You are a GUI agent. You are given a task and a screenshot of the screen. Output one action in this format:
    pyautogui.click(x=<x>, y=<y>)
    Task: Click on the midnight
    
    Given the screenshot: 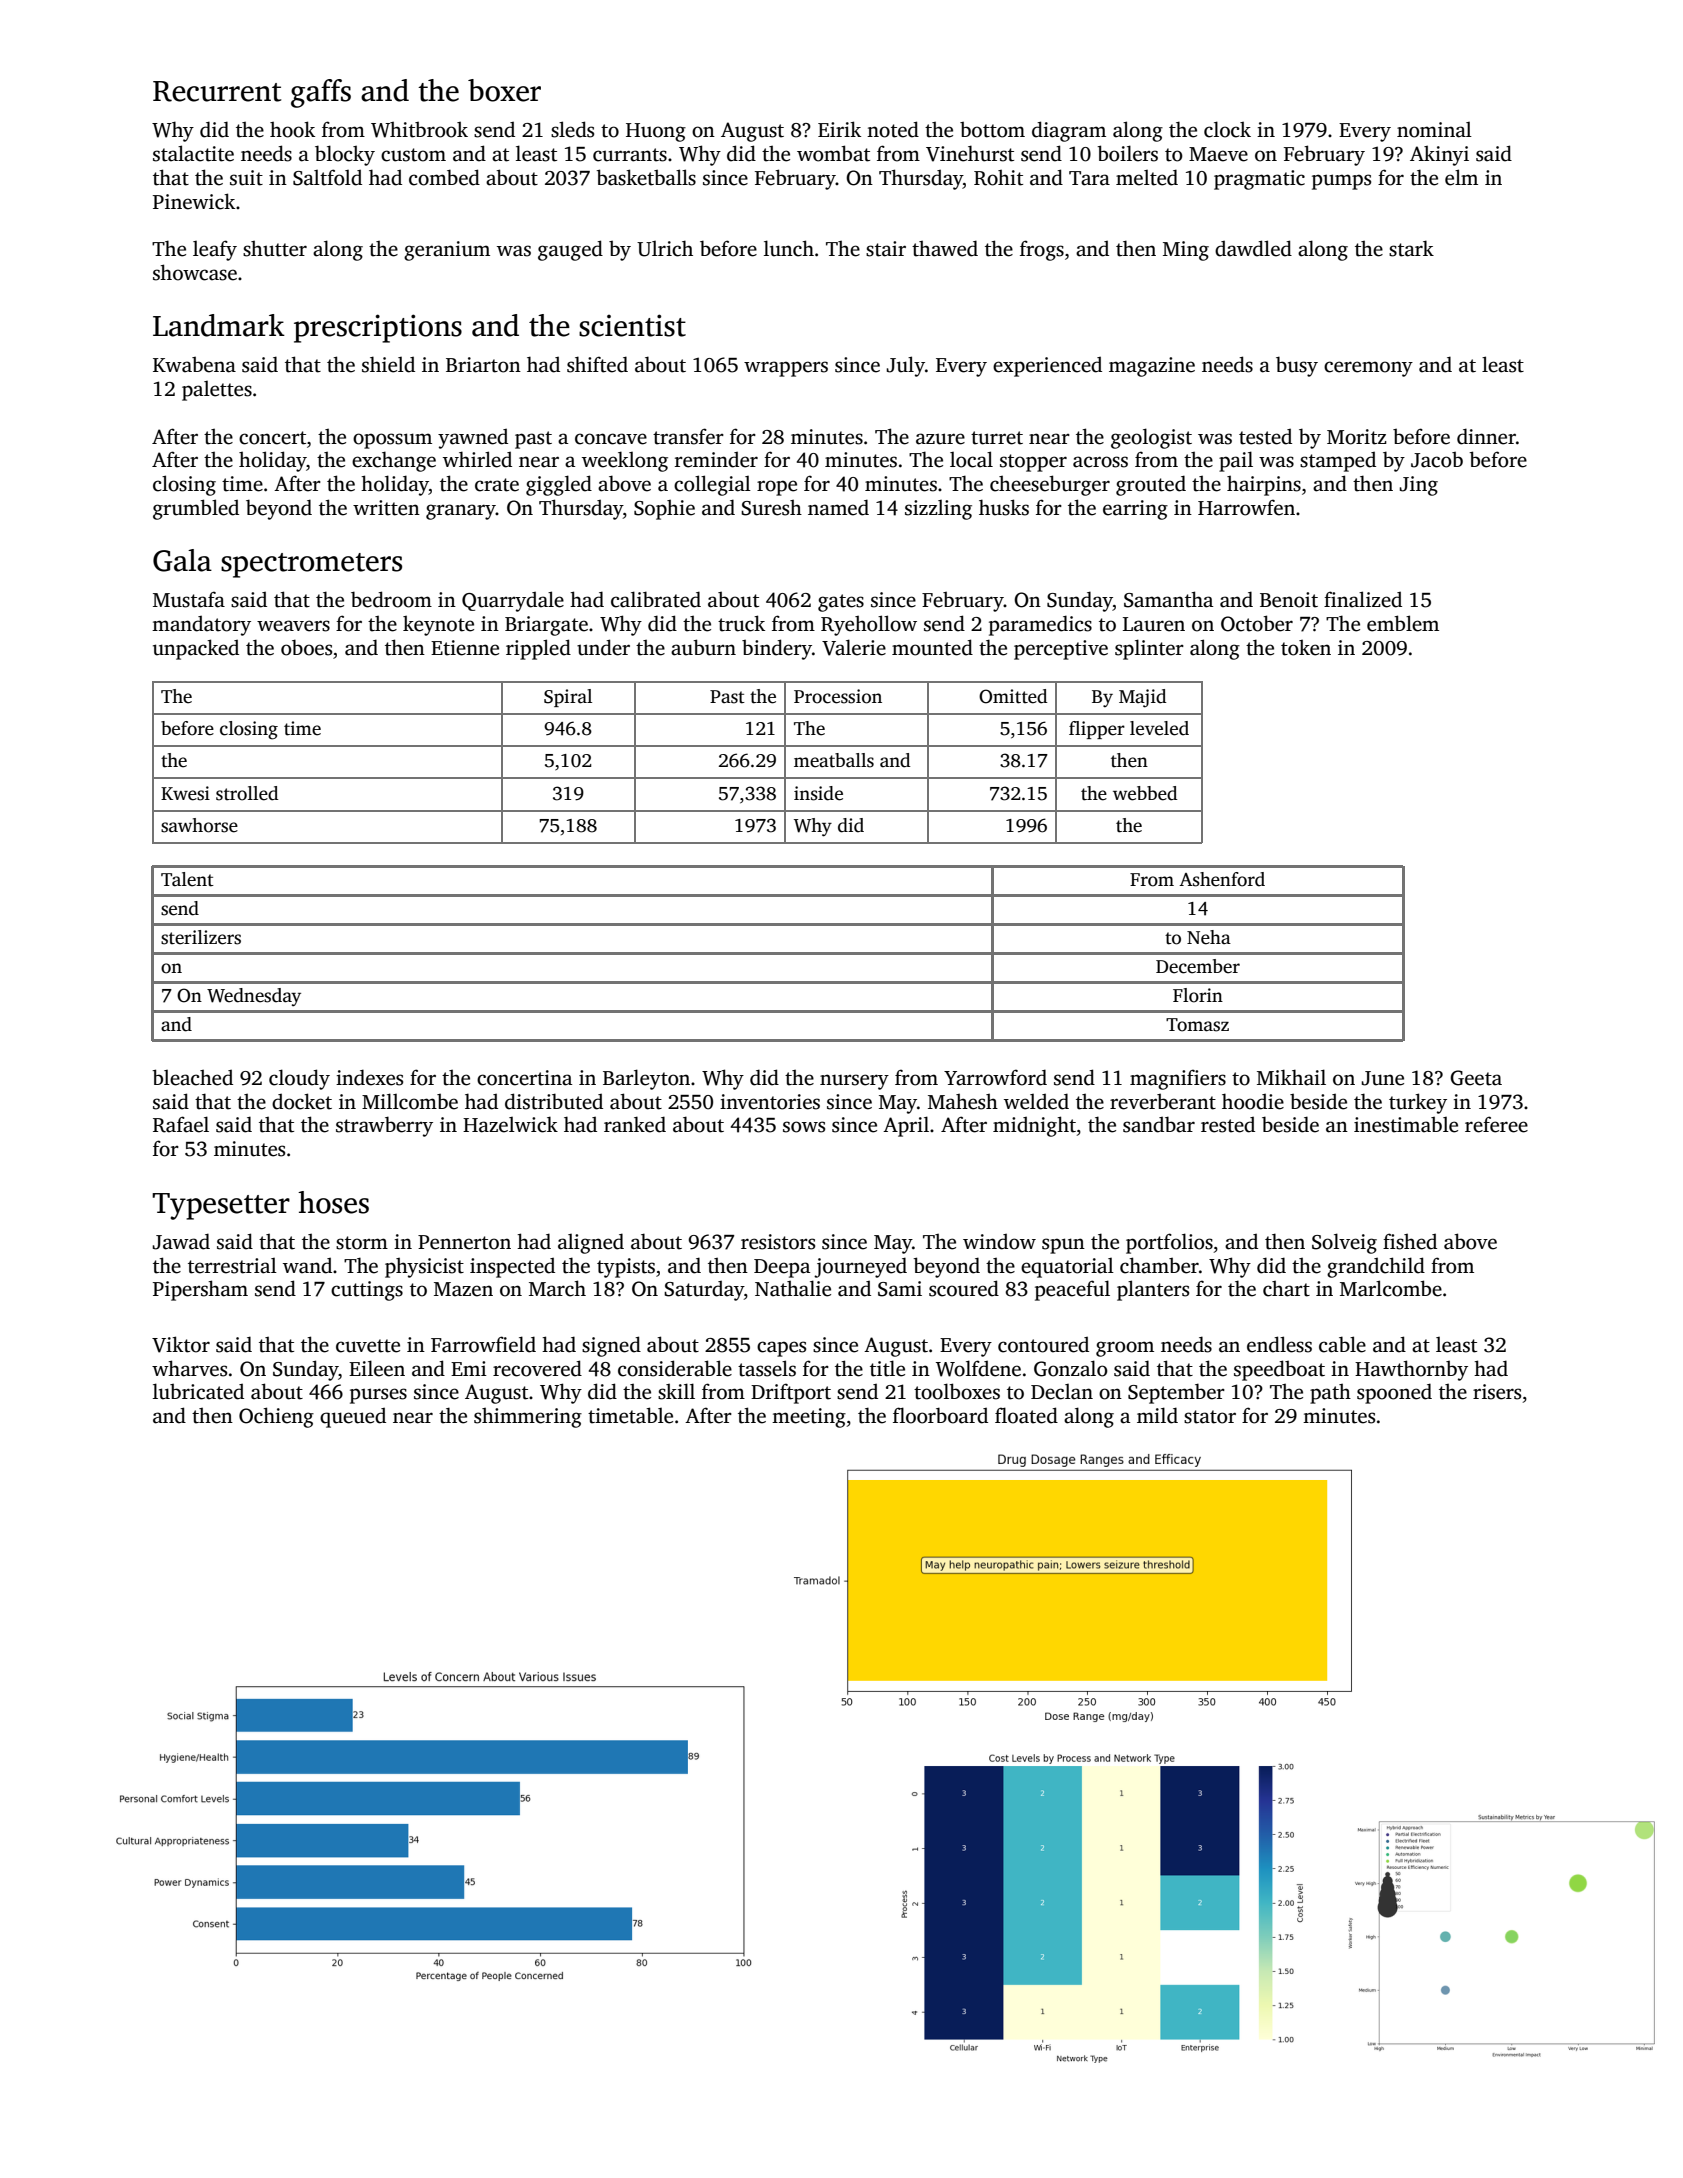 What is the action you would take?
    pyautogui.click(x=1034, y=1126)
